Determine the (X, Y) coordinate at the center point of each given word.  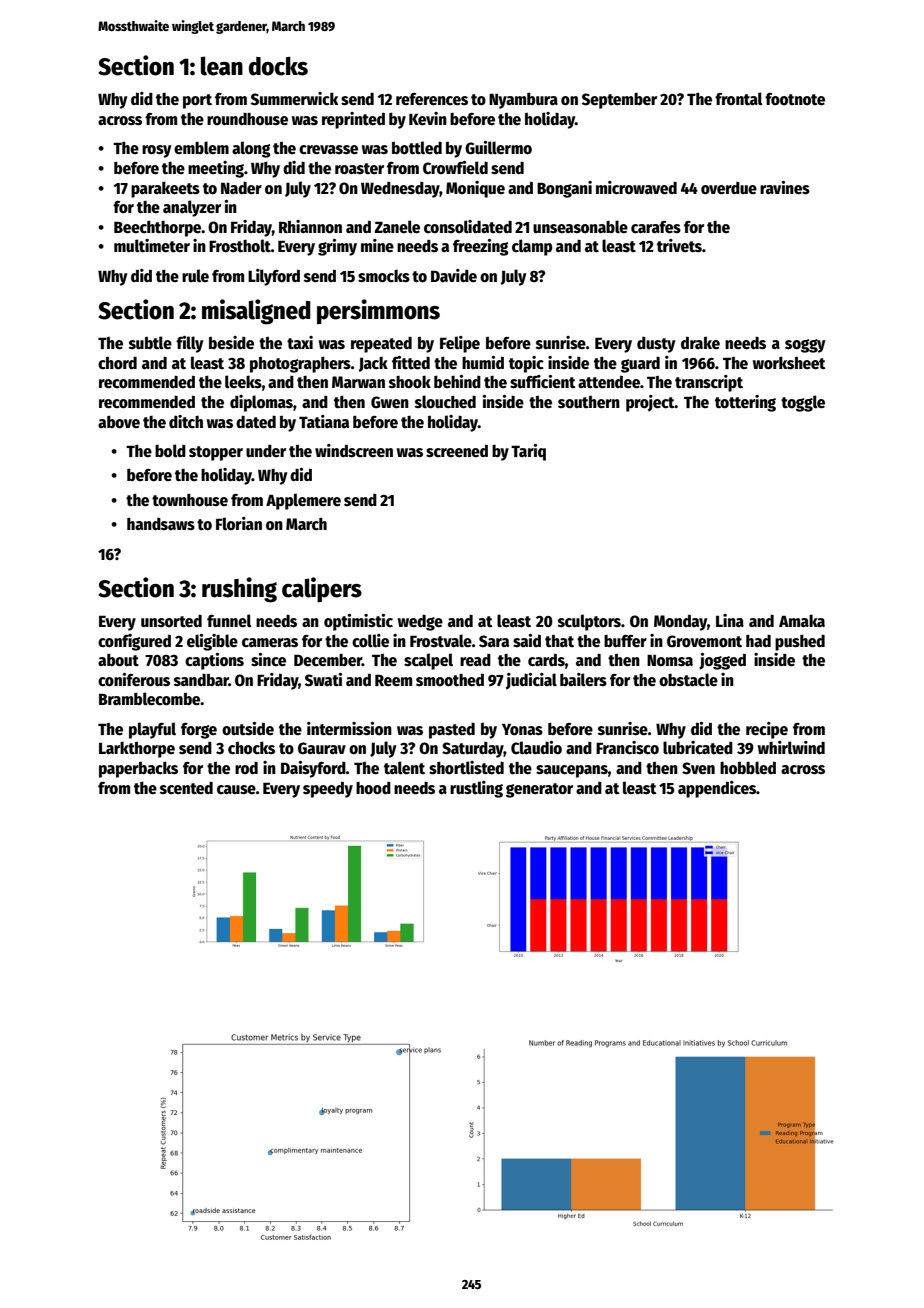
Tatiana (324, 421)
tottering (745, 403)
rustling (476, 789)
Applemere (303, 501)
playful (152, 730)
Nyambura (523, 100)
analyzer (192, 208)
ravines (785, 188)
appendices (717, 789)
